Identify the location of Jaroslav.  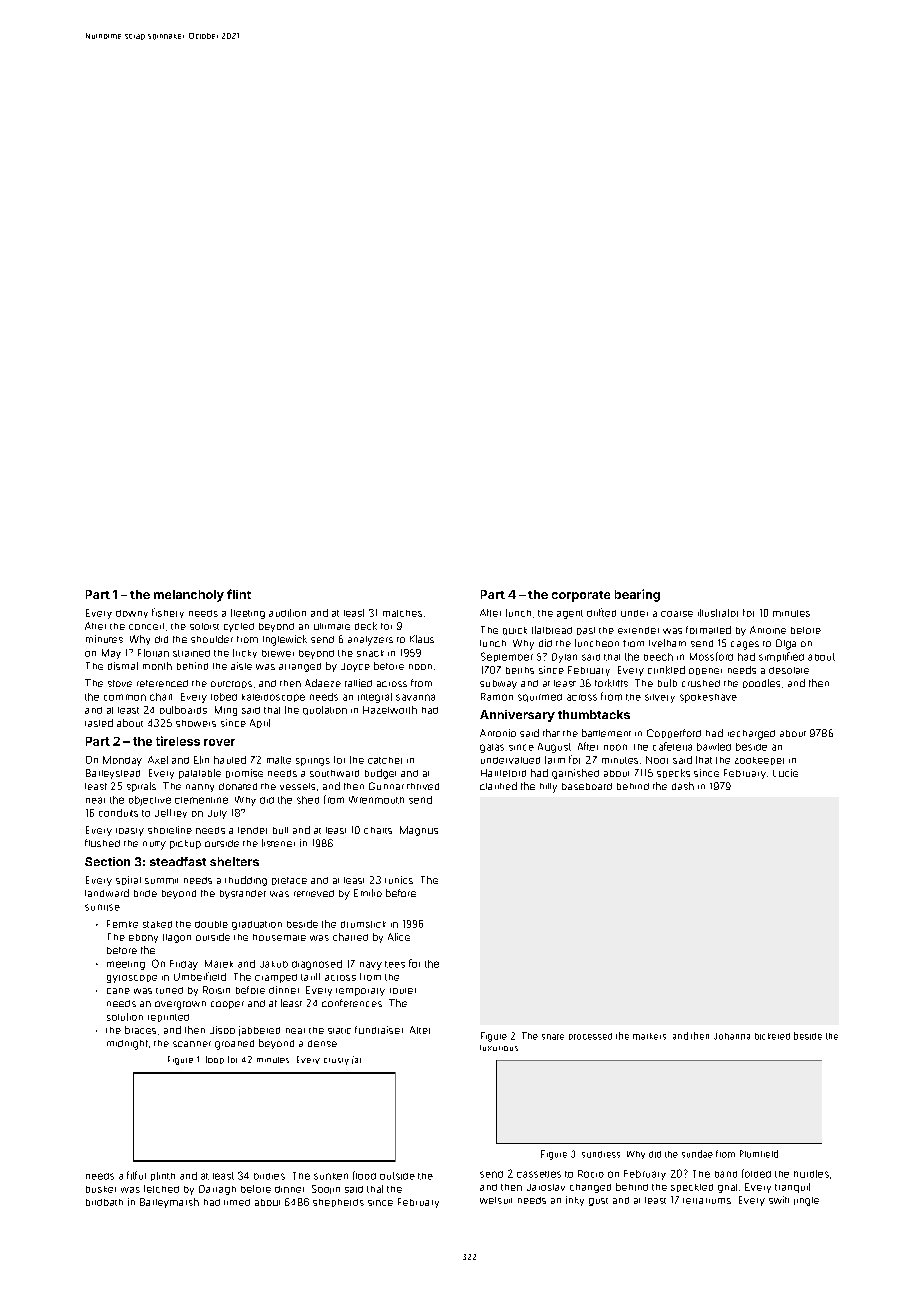
(546, 1187).
